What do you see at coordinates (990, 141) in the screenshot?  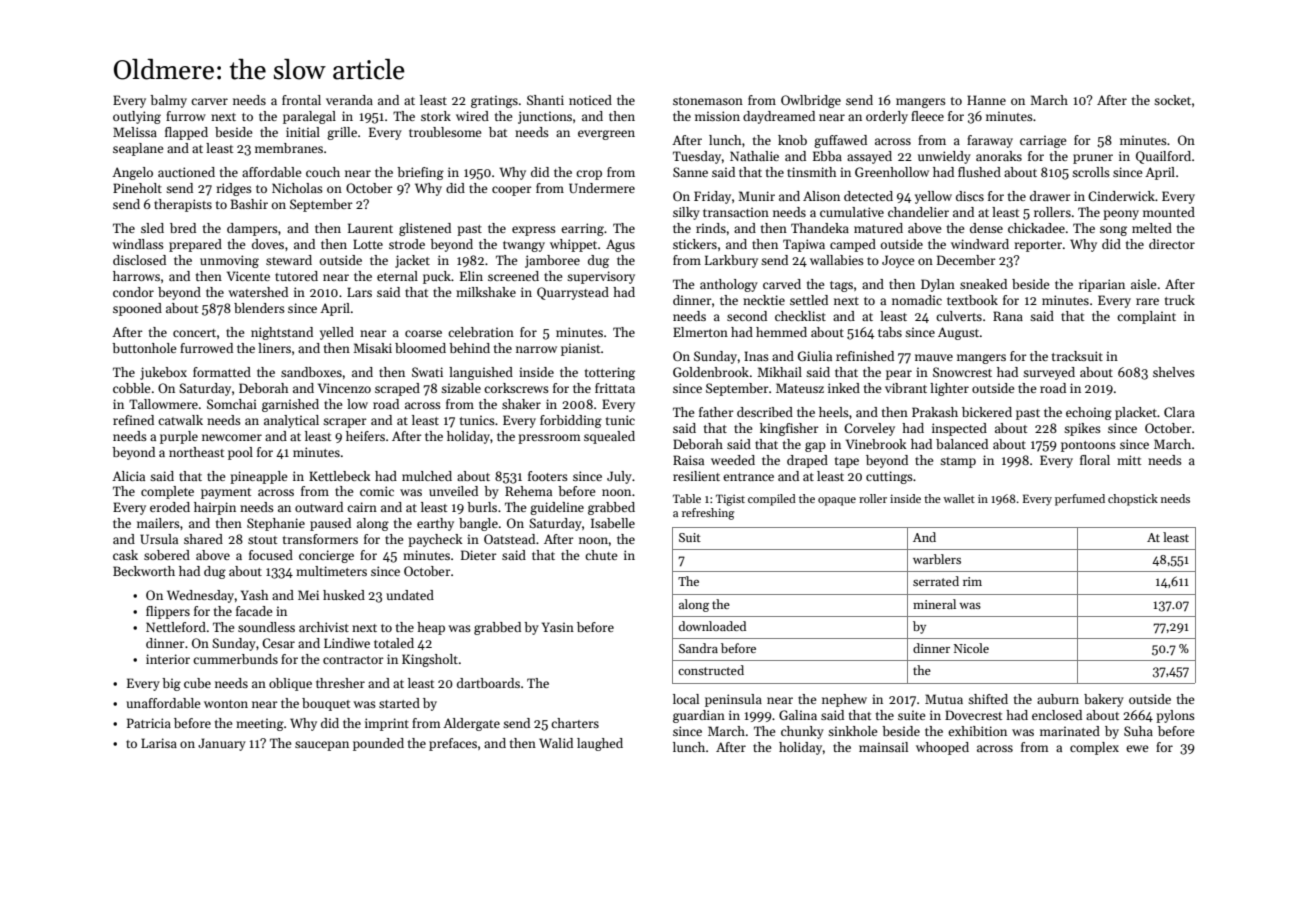 I see `faraway` at bounding box center [990, 141].
